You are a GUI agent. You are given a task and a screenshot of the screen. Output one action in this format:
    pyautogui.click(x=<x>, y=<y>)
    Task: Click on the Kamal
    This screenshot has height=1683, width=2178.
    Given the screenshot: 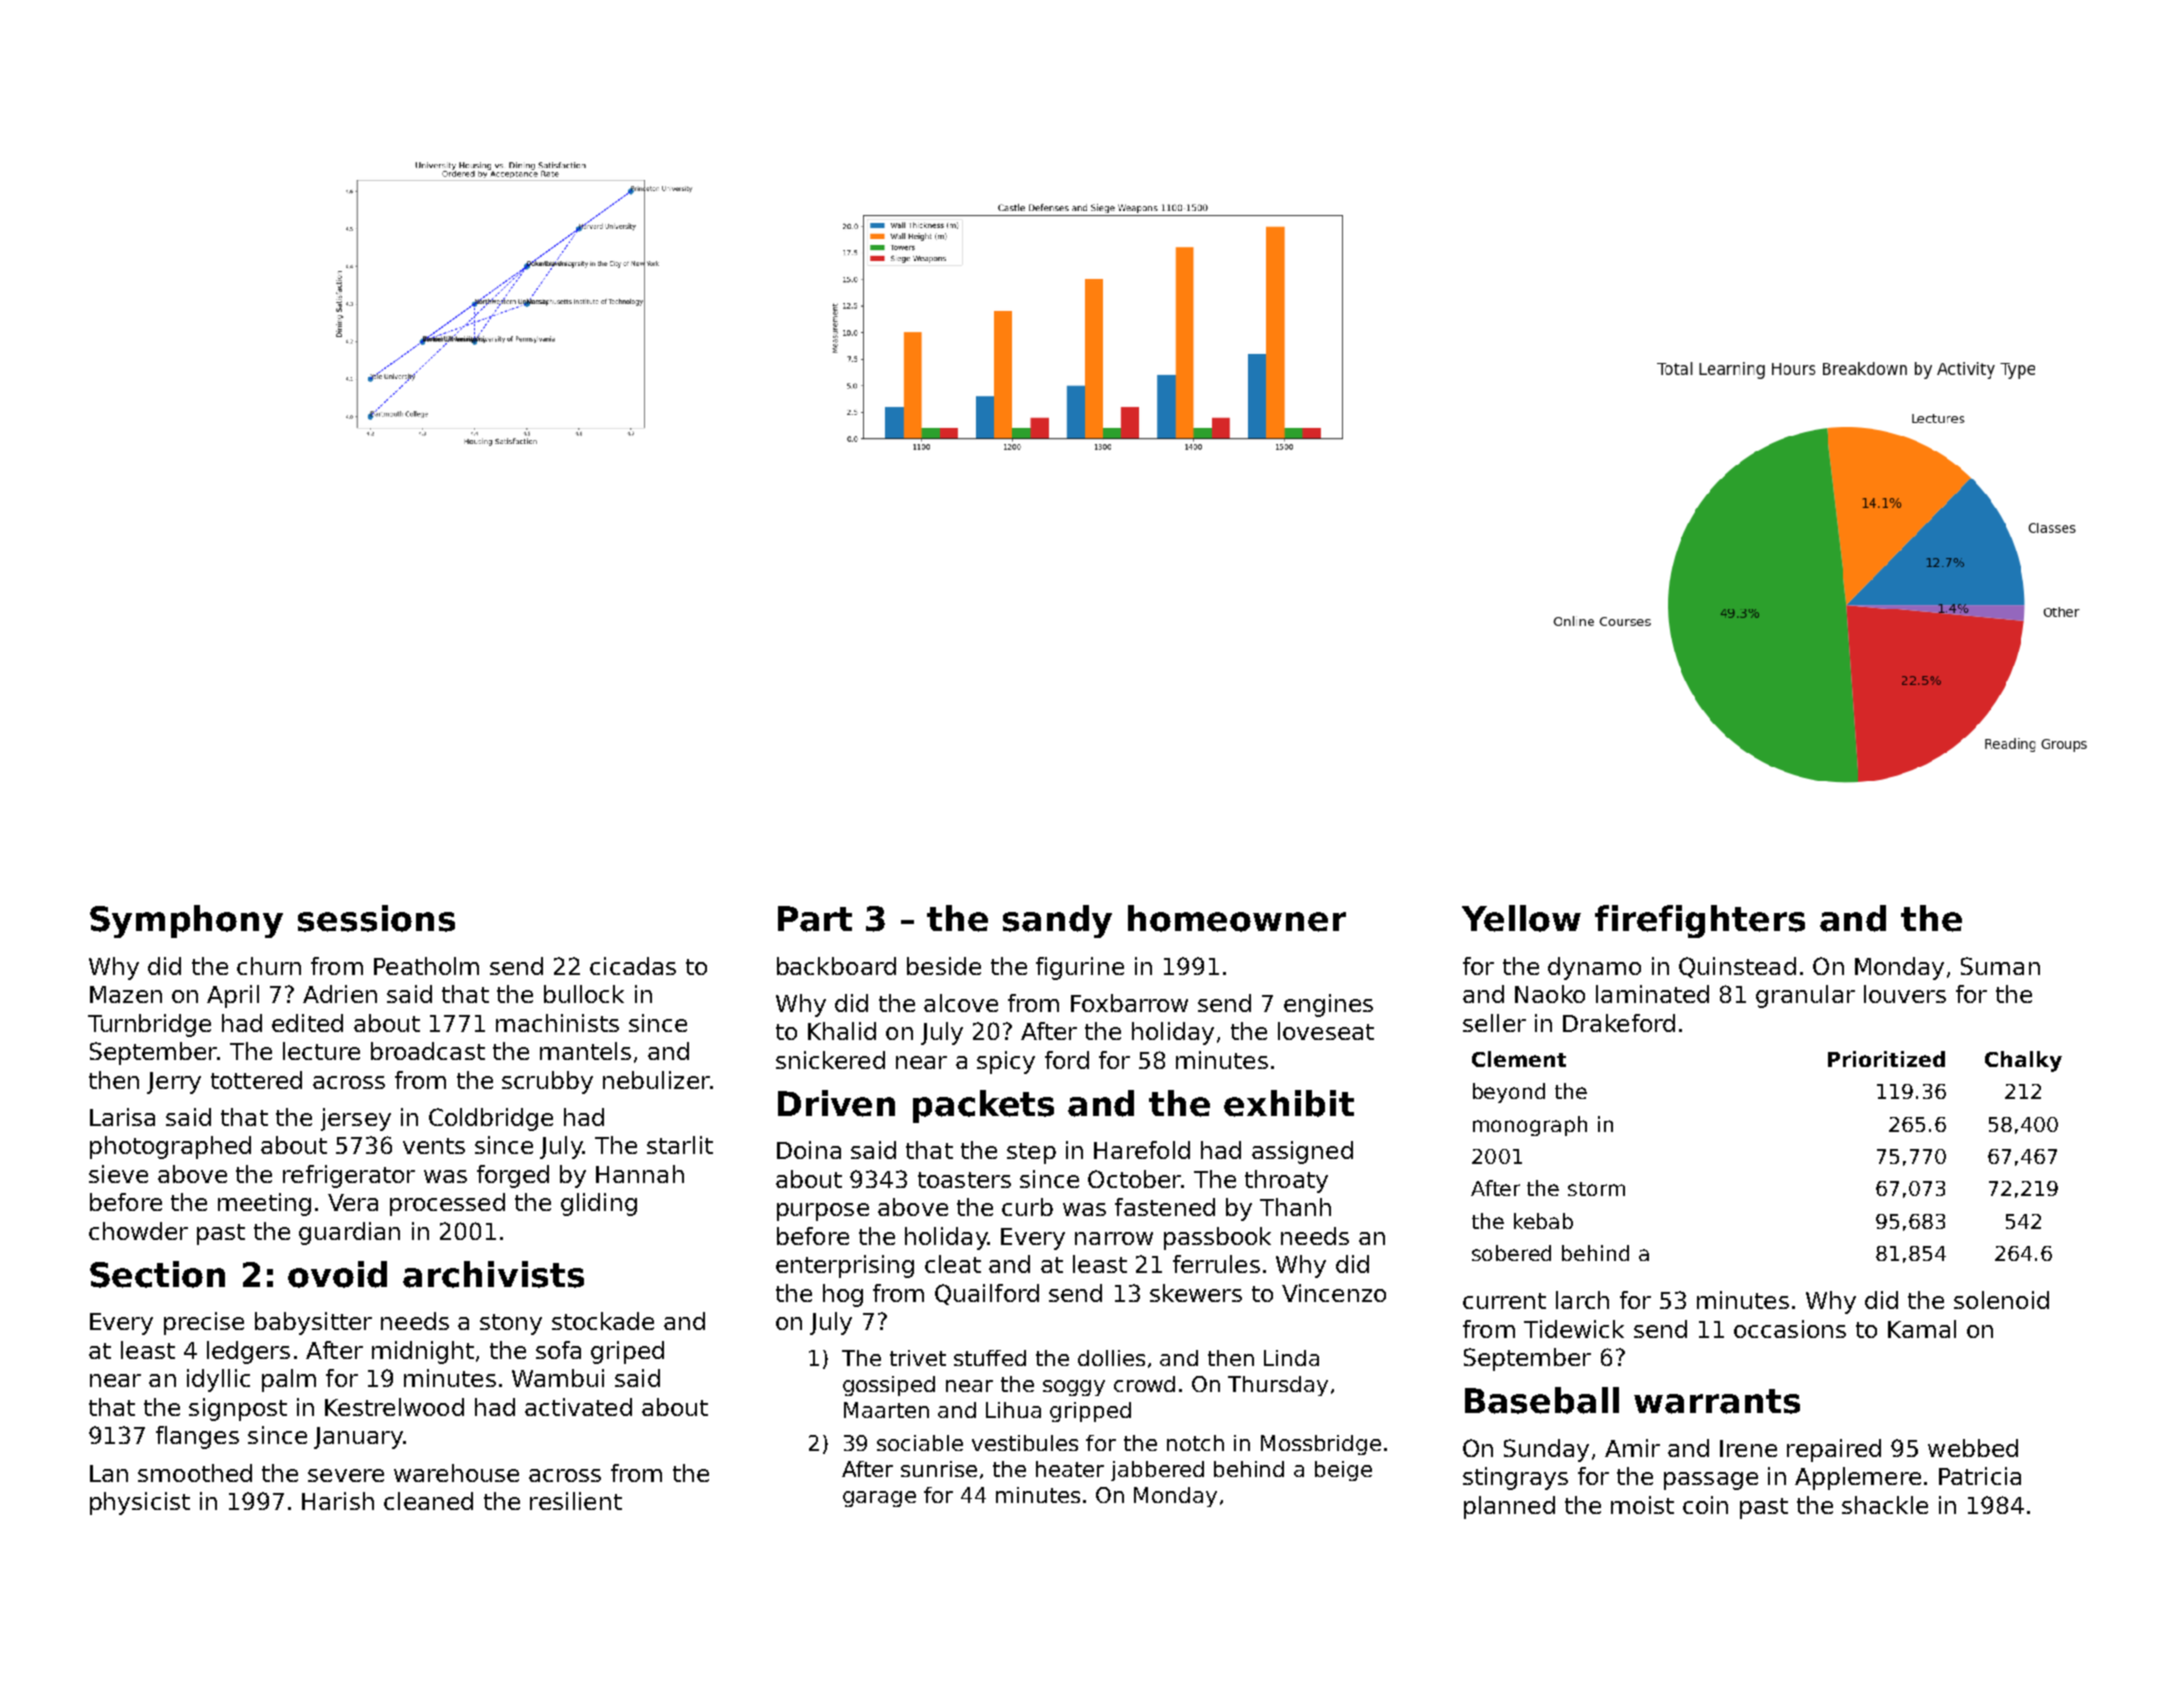 What is the action you would take?
    pyautogui.click(x=1922, y=1329)
